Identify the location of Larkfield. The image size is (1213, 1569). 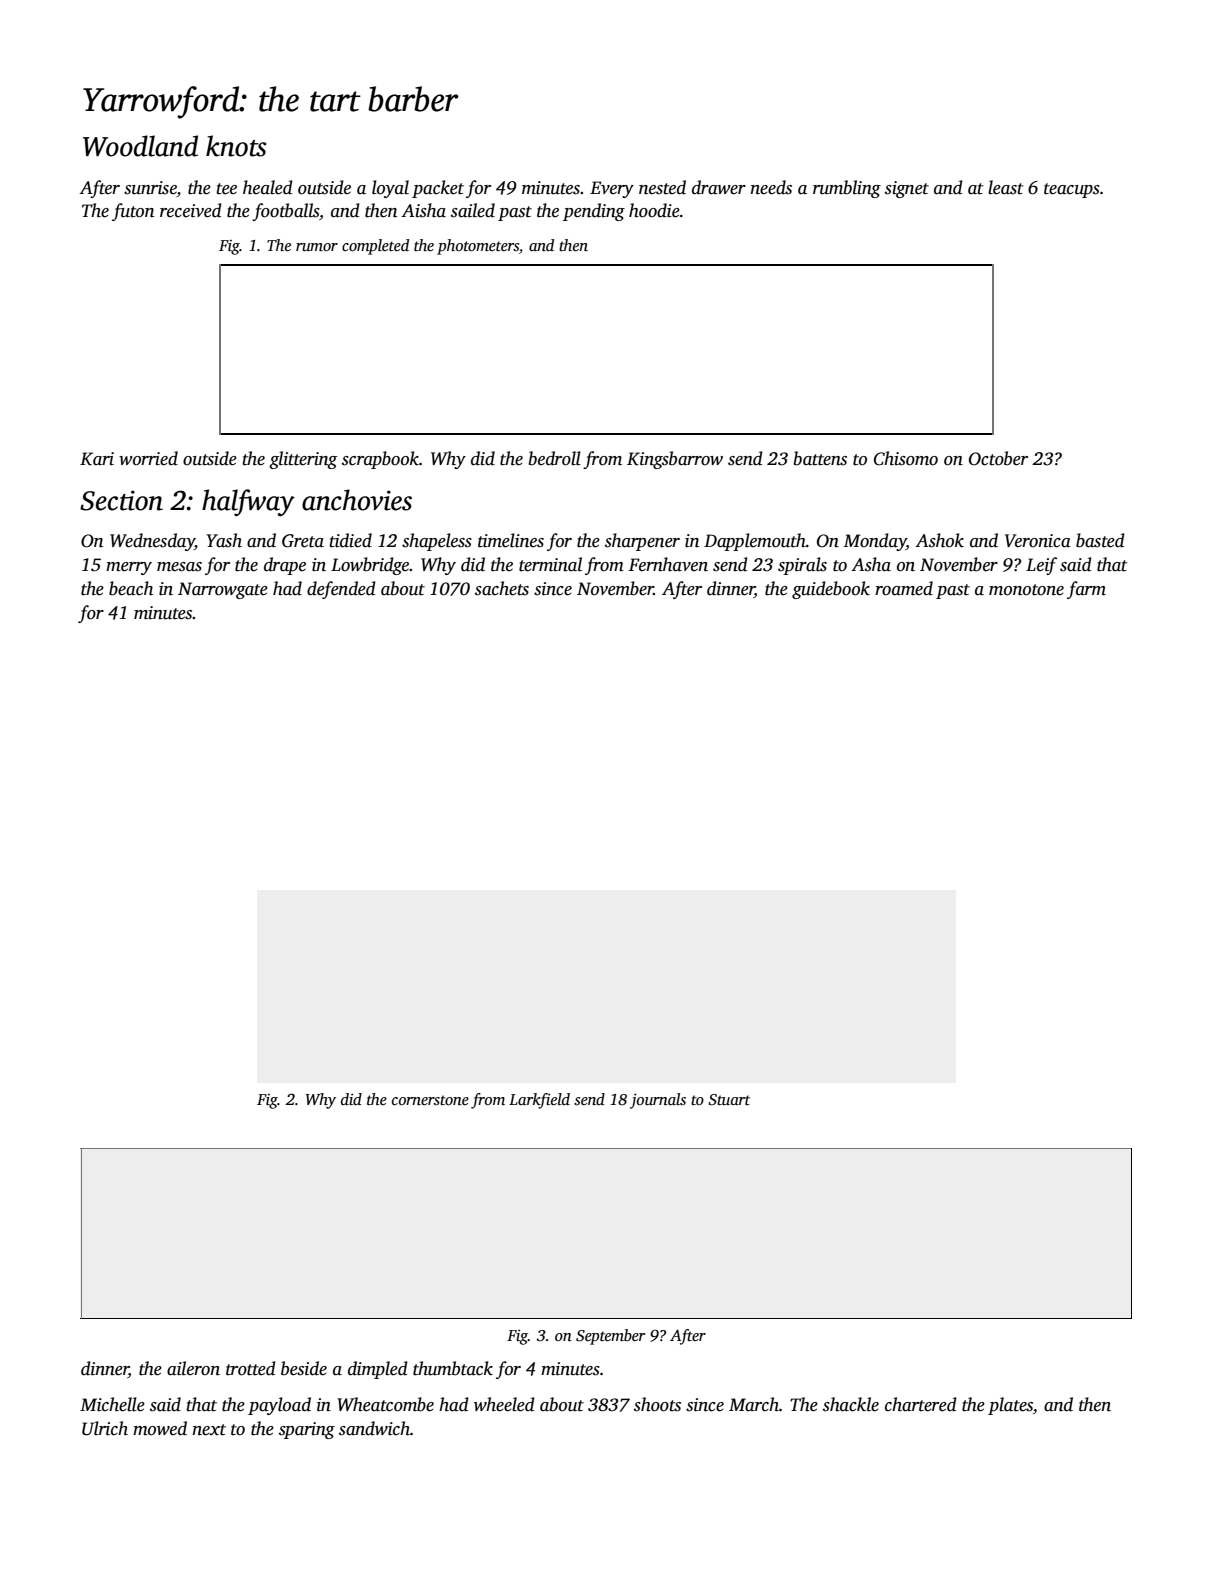
(539, 1101).
